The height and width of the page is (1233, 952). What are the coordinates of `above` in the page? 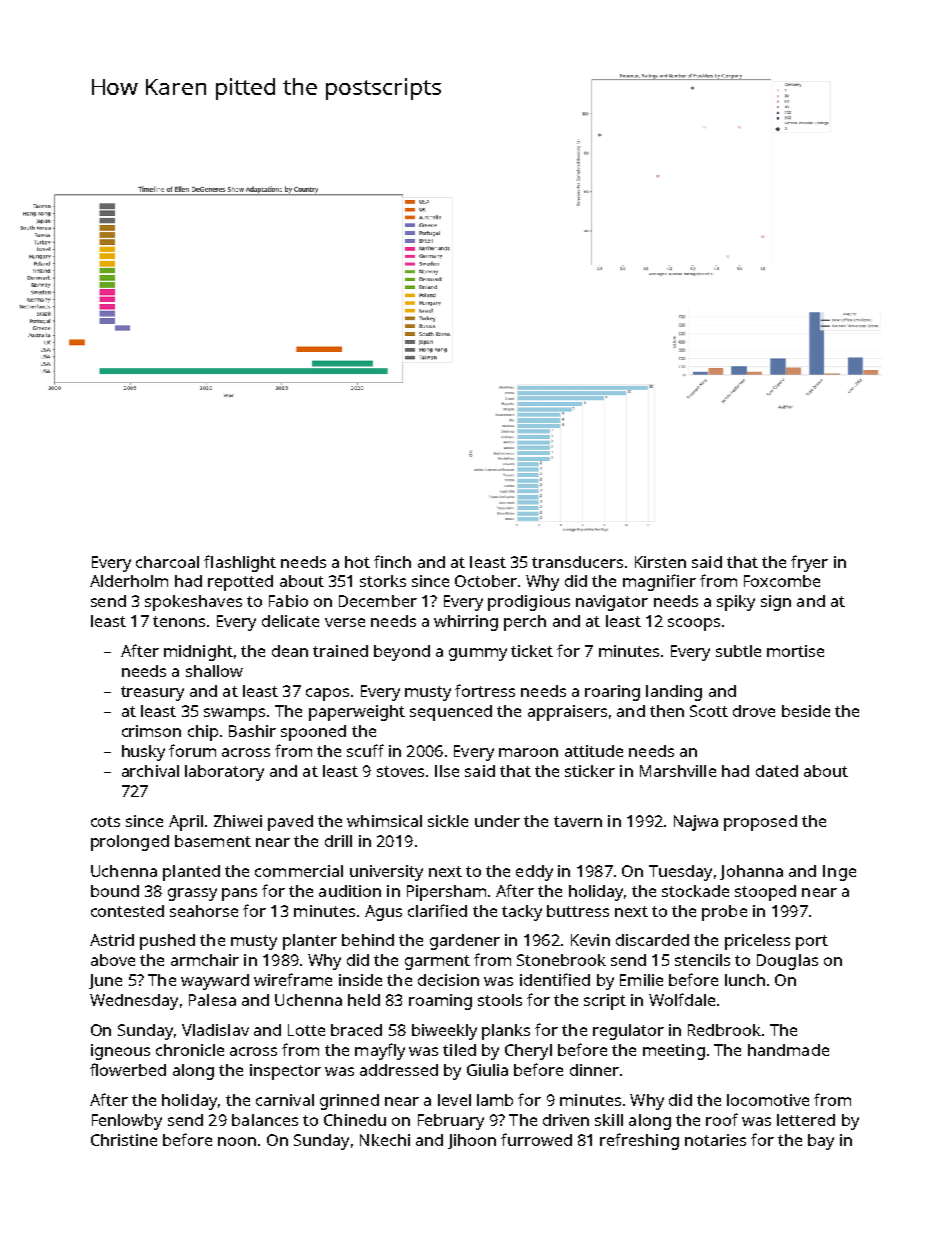 It's located at (113, 960).
